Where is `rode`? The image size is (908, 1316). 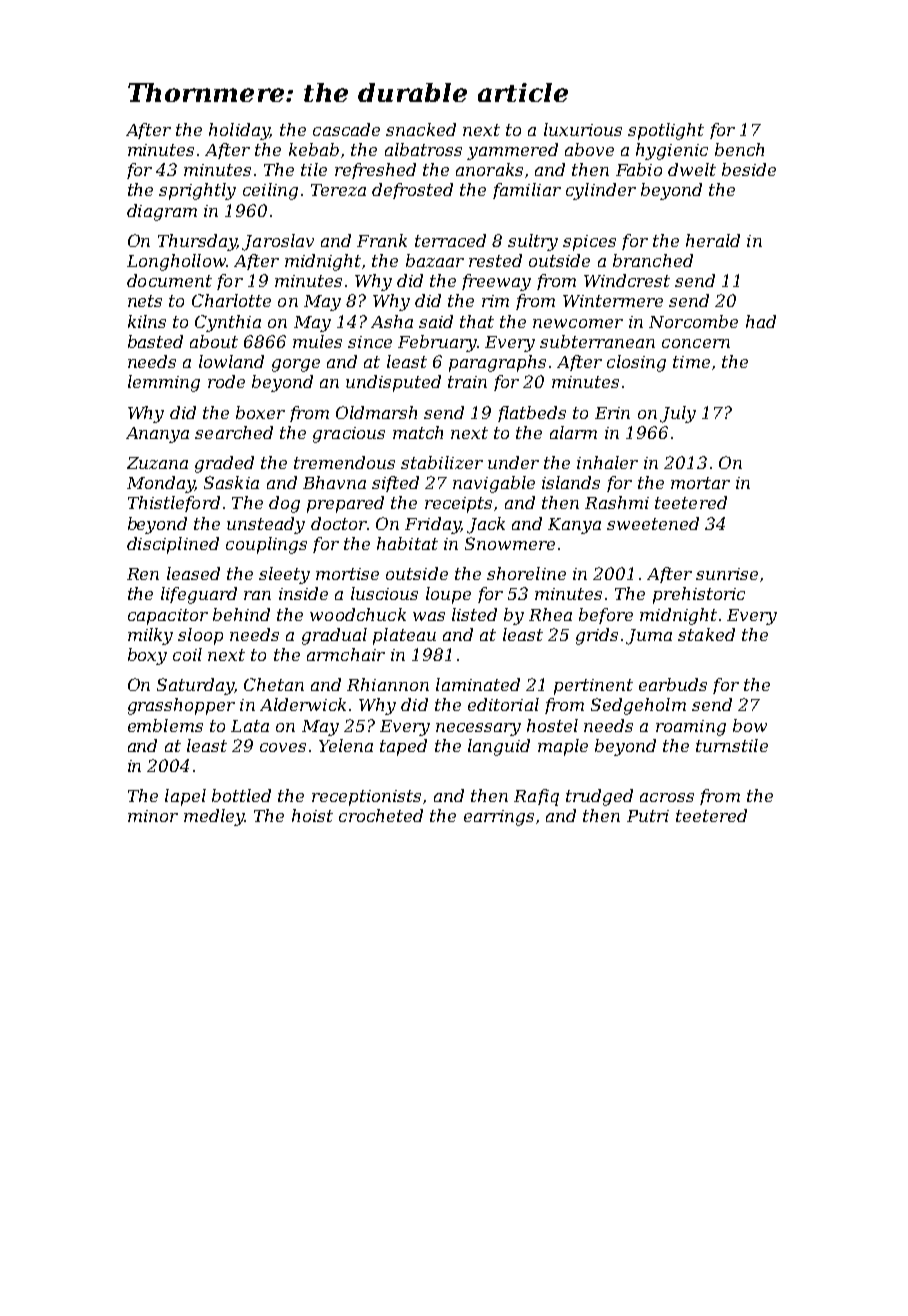 rode is located at coordinates (226, 381).
